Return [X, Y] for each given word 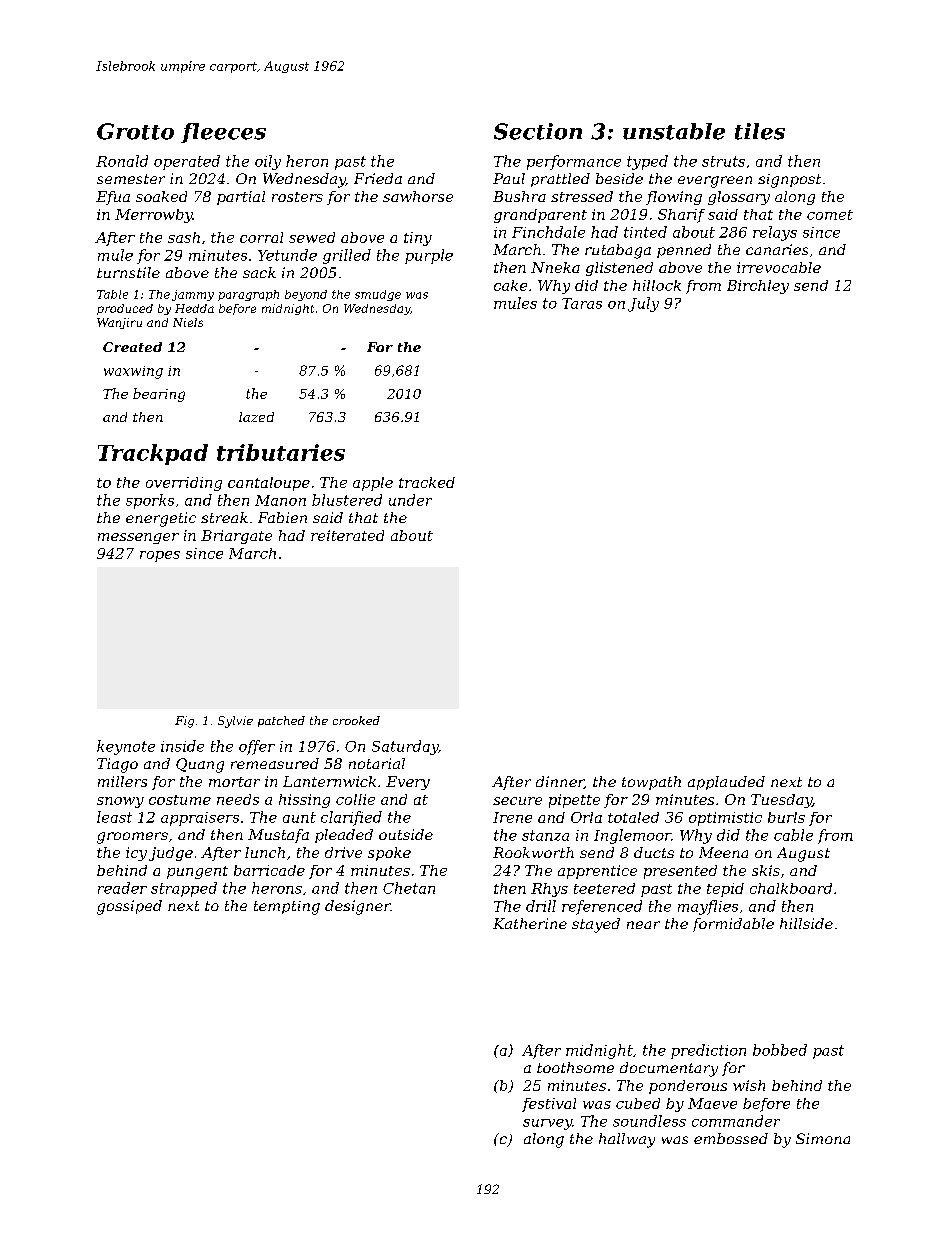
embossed [731, 1138]
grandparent [540, 216]
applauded [726, 783]
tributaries [281, 452]
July [643, 304]
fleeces [223, 133]
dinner [560, 782]
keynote [126, 747]
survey [547, 1124]
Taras [582, 303]
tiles [760, 131]
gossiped [129, 907]
